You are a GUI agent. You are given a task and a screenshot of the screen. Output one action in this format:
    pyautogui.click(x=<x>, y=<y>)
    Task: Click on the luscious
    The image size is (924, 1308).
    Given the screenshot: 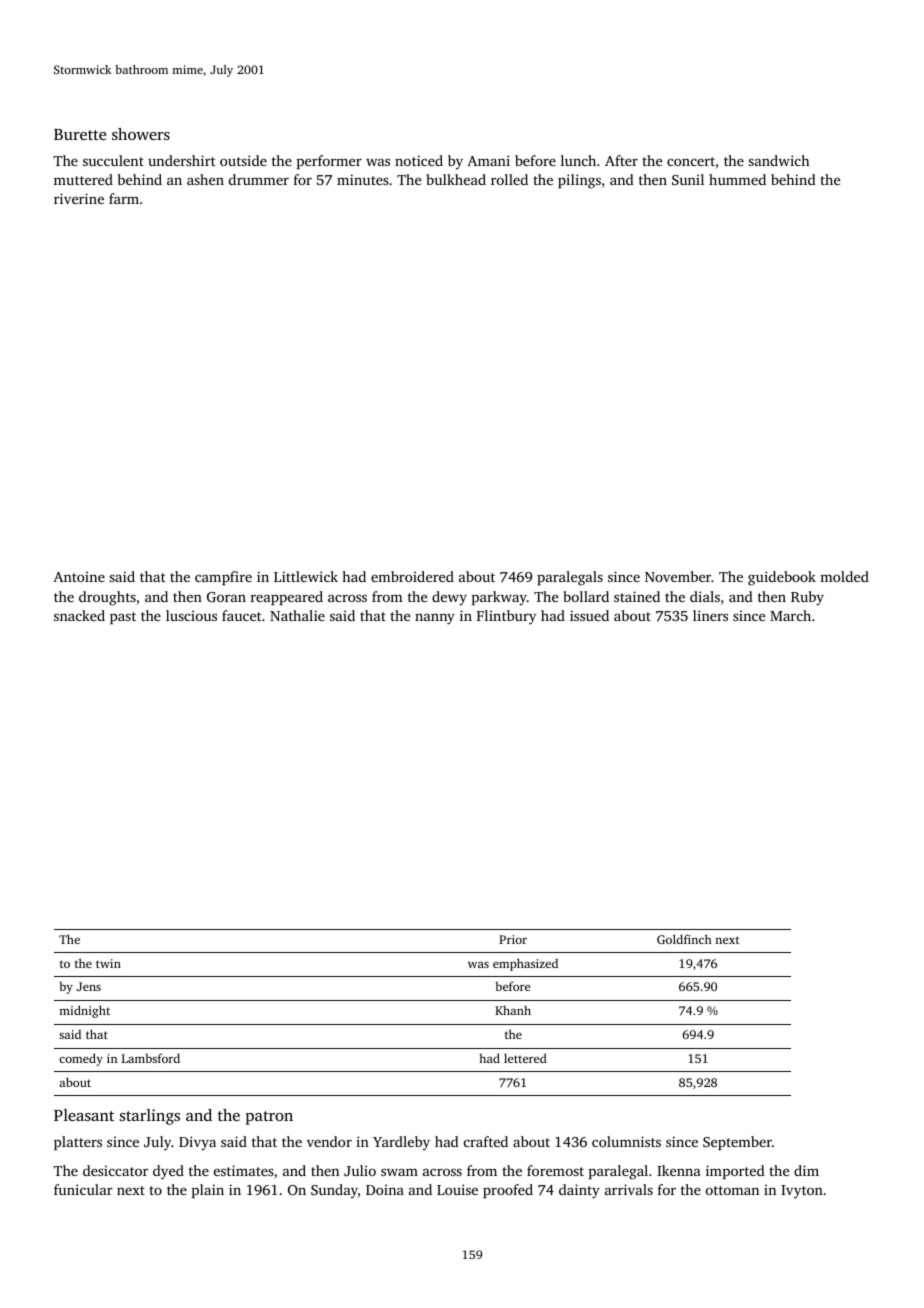 What is the action you would take?
    pyautogui.click(x=191, y=615)
